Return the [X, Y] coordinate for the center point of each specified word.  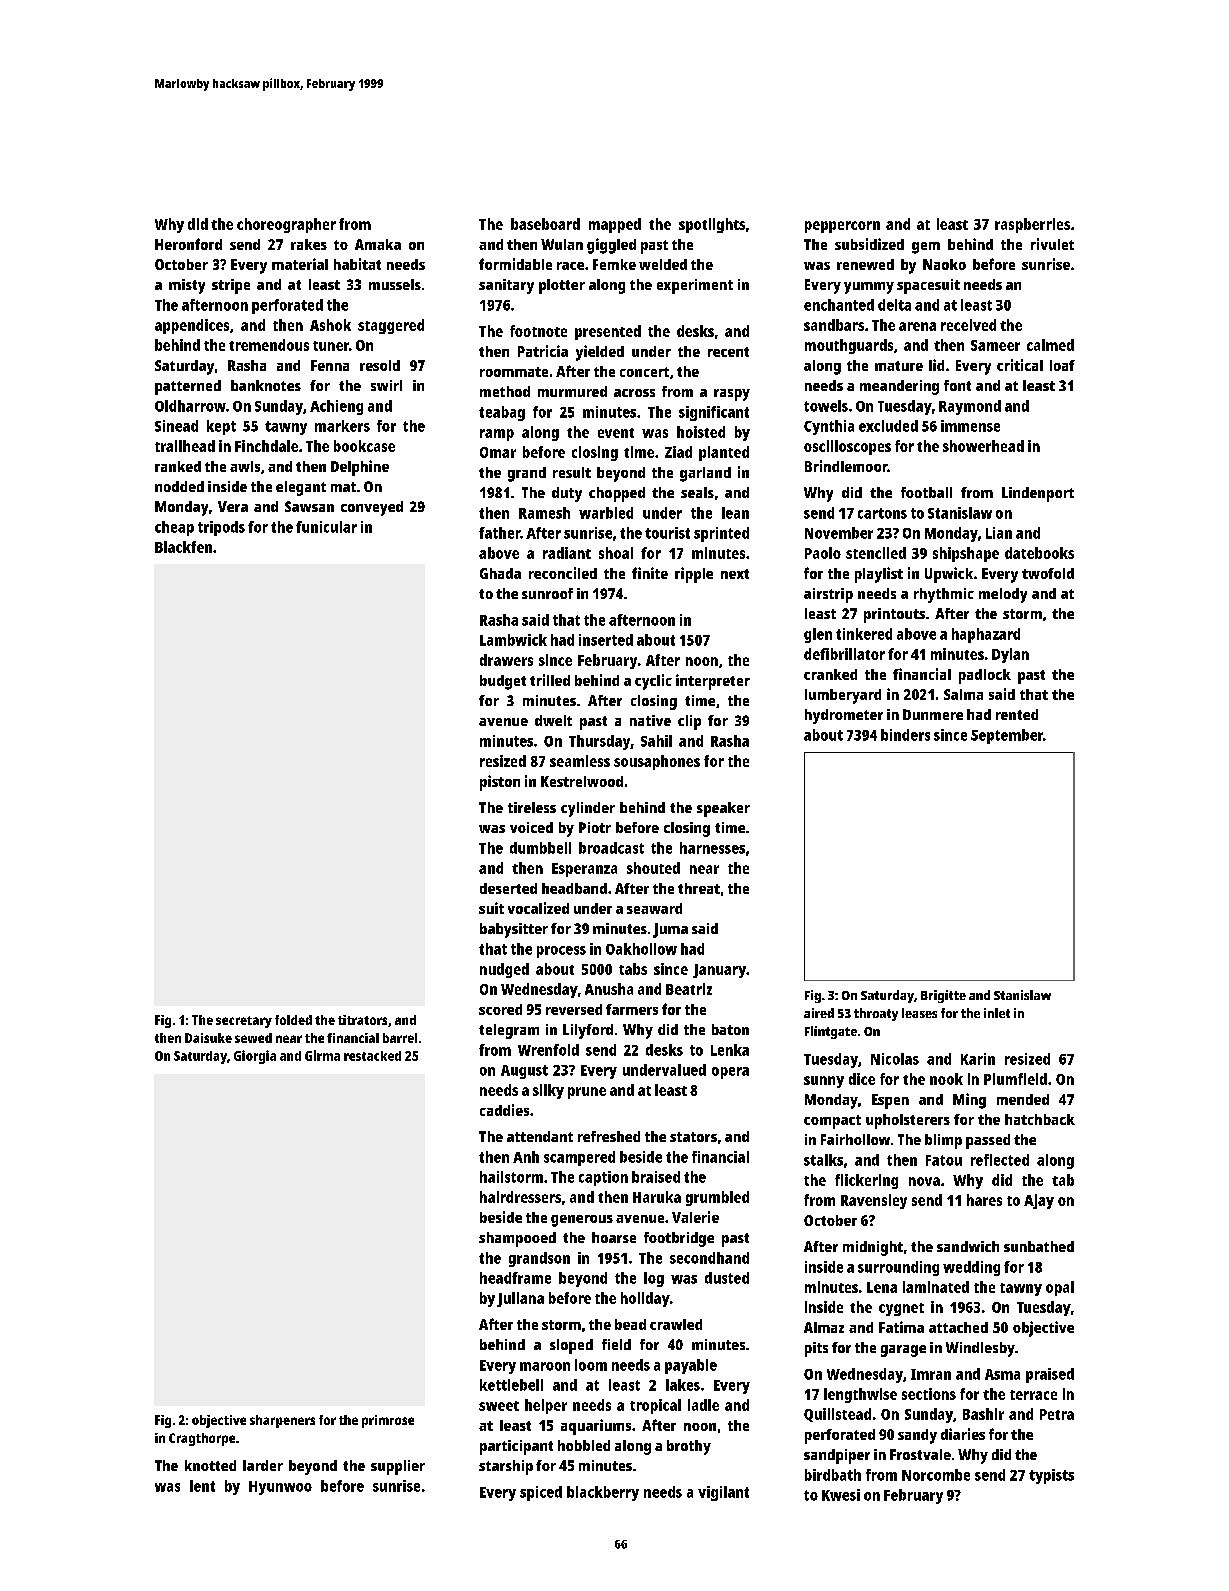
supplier [398, 1467]
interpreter [713, 682]
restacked [372, 1056]
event [616, 433]
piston [500, 783]
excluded [888, 426]
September [1007, 736]
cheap [174, 528]
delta [894, 305]
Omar [498, 452]
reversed [574, 1009]
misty [187, 286]
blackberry [603, 1493]
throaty [876, 1014]
